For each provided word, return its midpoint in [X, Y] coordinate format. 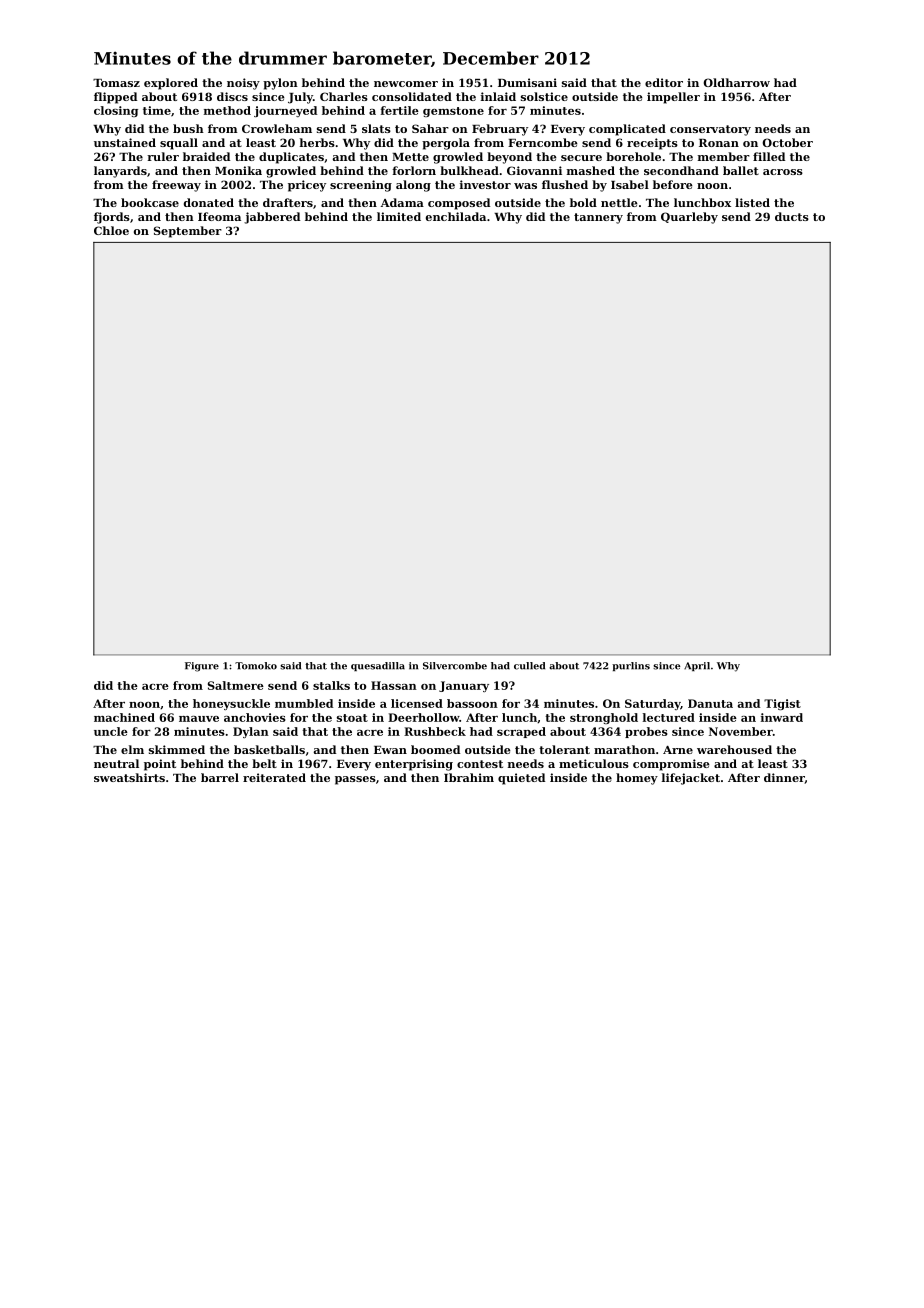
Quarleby [689, 218]
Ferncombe [543, 142]
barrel [220, 777]
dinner [784, 778]
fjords [112, 218]
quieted [521, 779]
